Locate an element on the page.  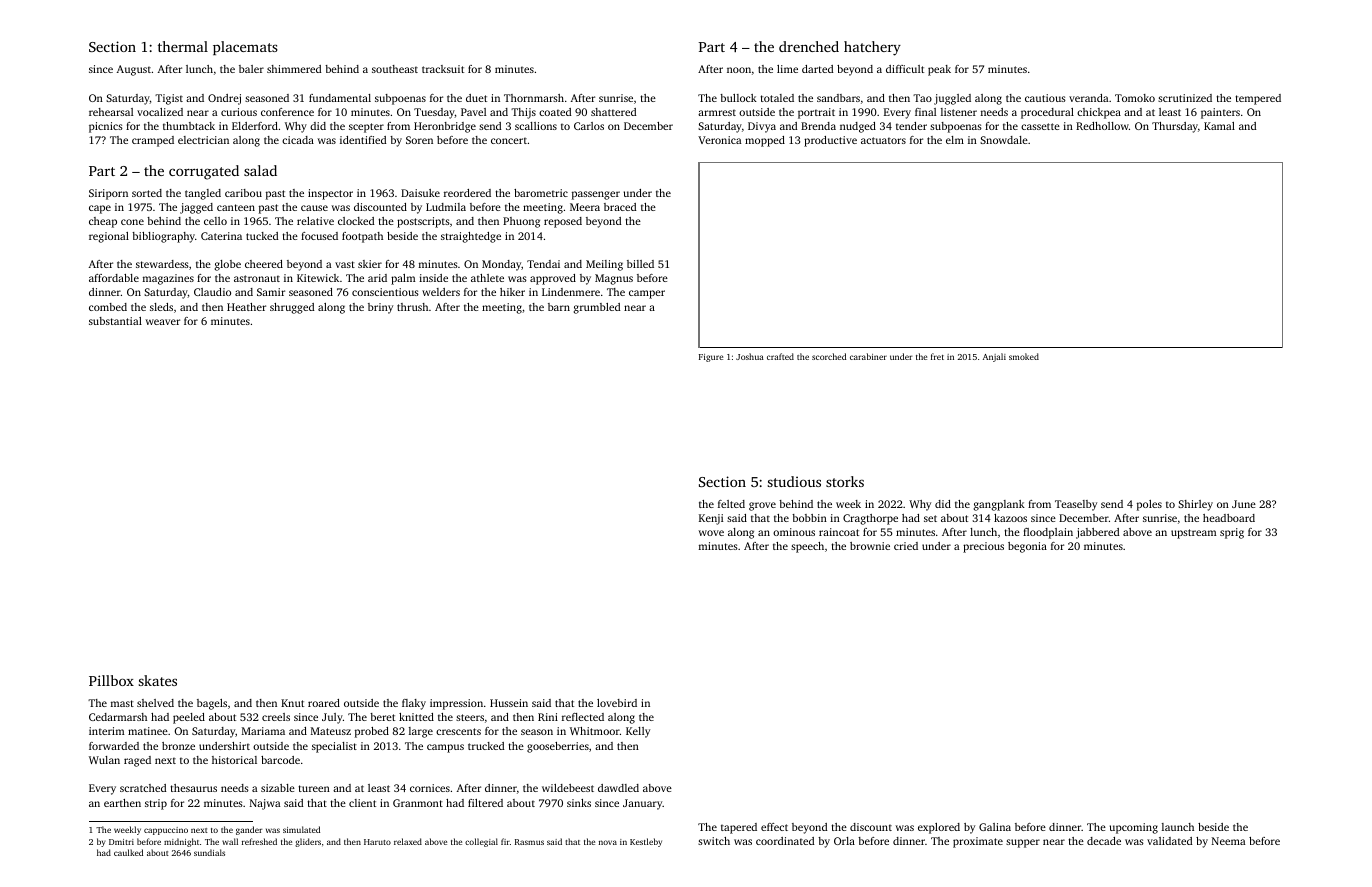
tracksuit is located at coordinates (443, 69).
